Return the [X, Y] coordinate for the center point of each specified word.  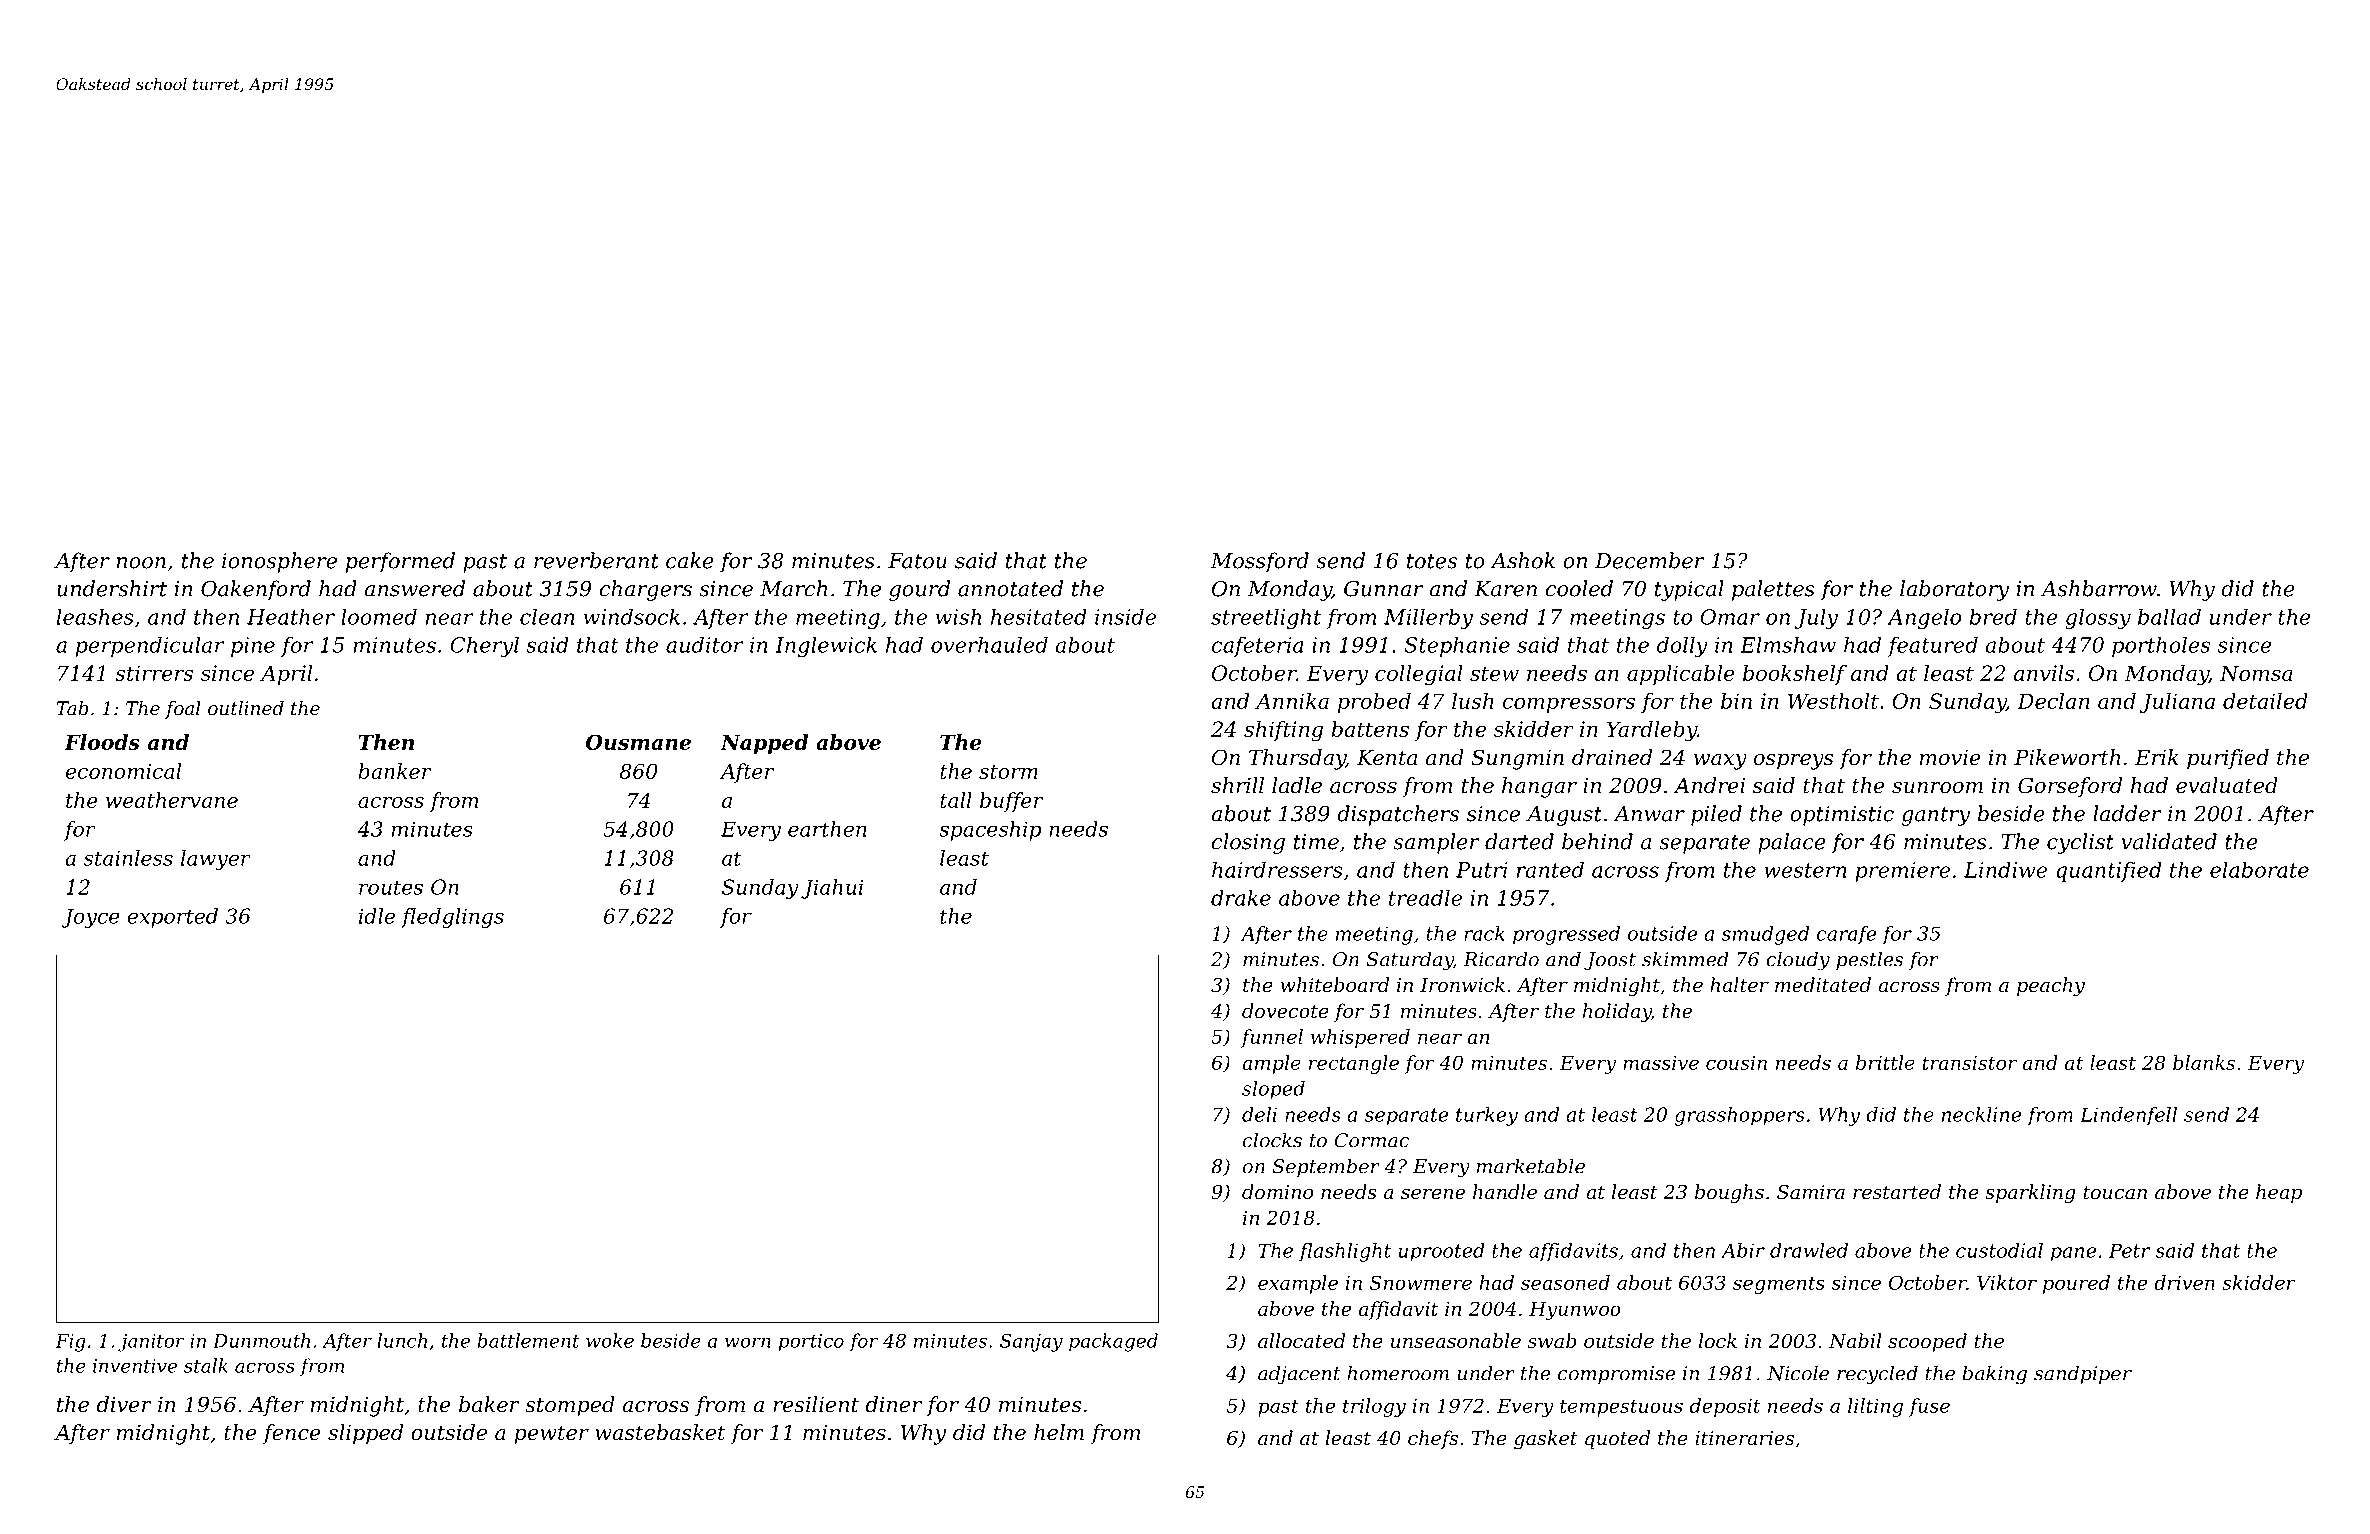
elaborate [2259, 869]
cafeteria [1257, 647]
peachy [2051, 986]
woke [610, 1340]
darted [1519, 841]
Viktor [2007, 1282]
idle [377, 916]
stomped [570, 1406]
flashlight [1345, 1252]
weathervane [172, 800]
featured [1932, 647]
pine [253, 647]
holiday [1617, 1012]
